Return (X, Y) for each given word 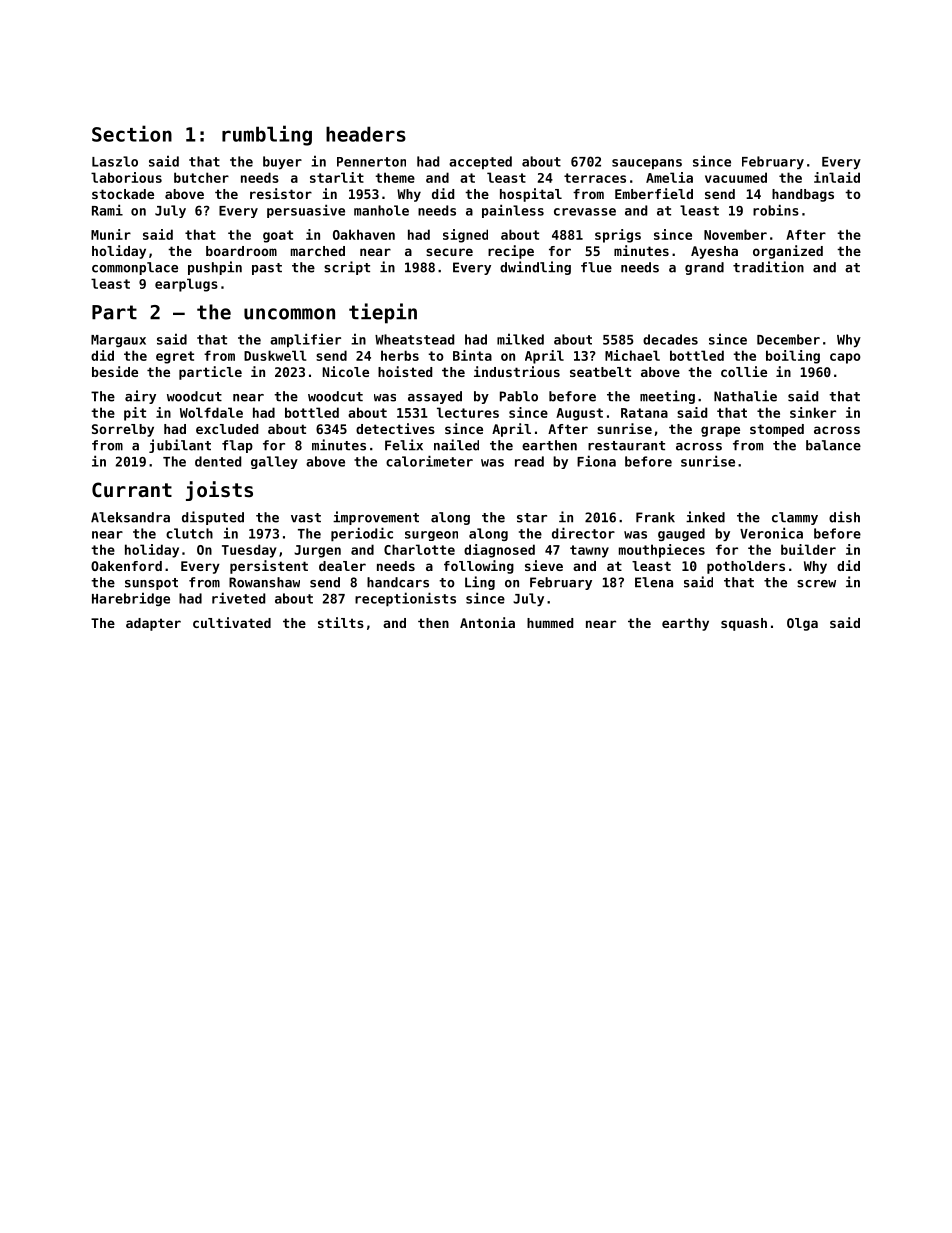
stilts (341, 622)
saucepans (647, 164)
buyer (282, 162)
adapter (153, 624)
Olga (802, 624)
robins (776, 210)
